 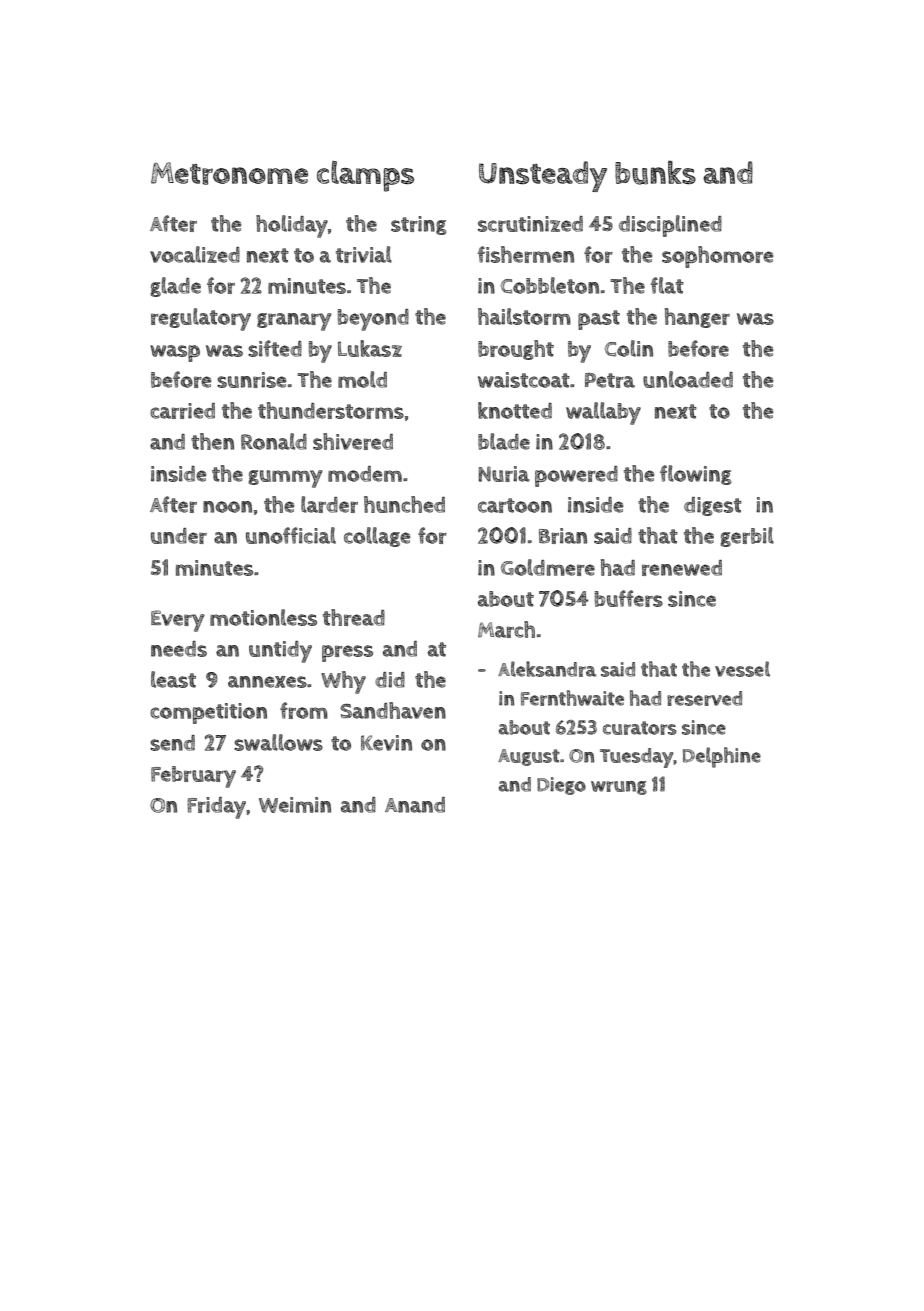 What do you see at coordinates (182, 411) in the page?
I see `carried` at bounding box center [182, 411].
